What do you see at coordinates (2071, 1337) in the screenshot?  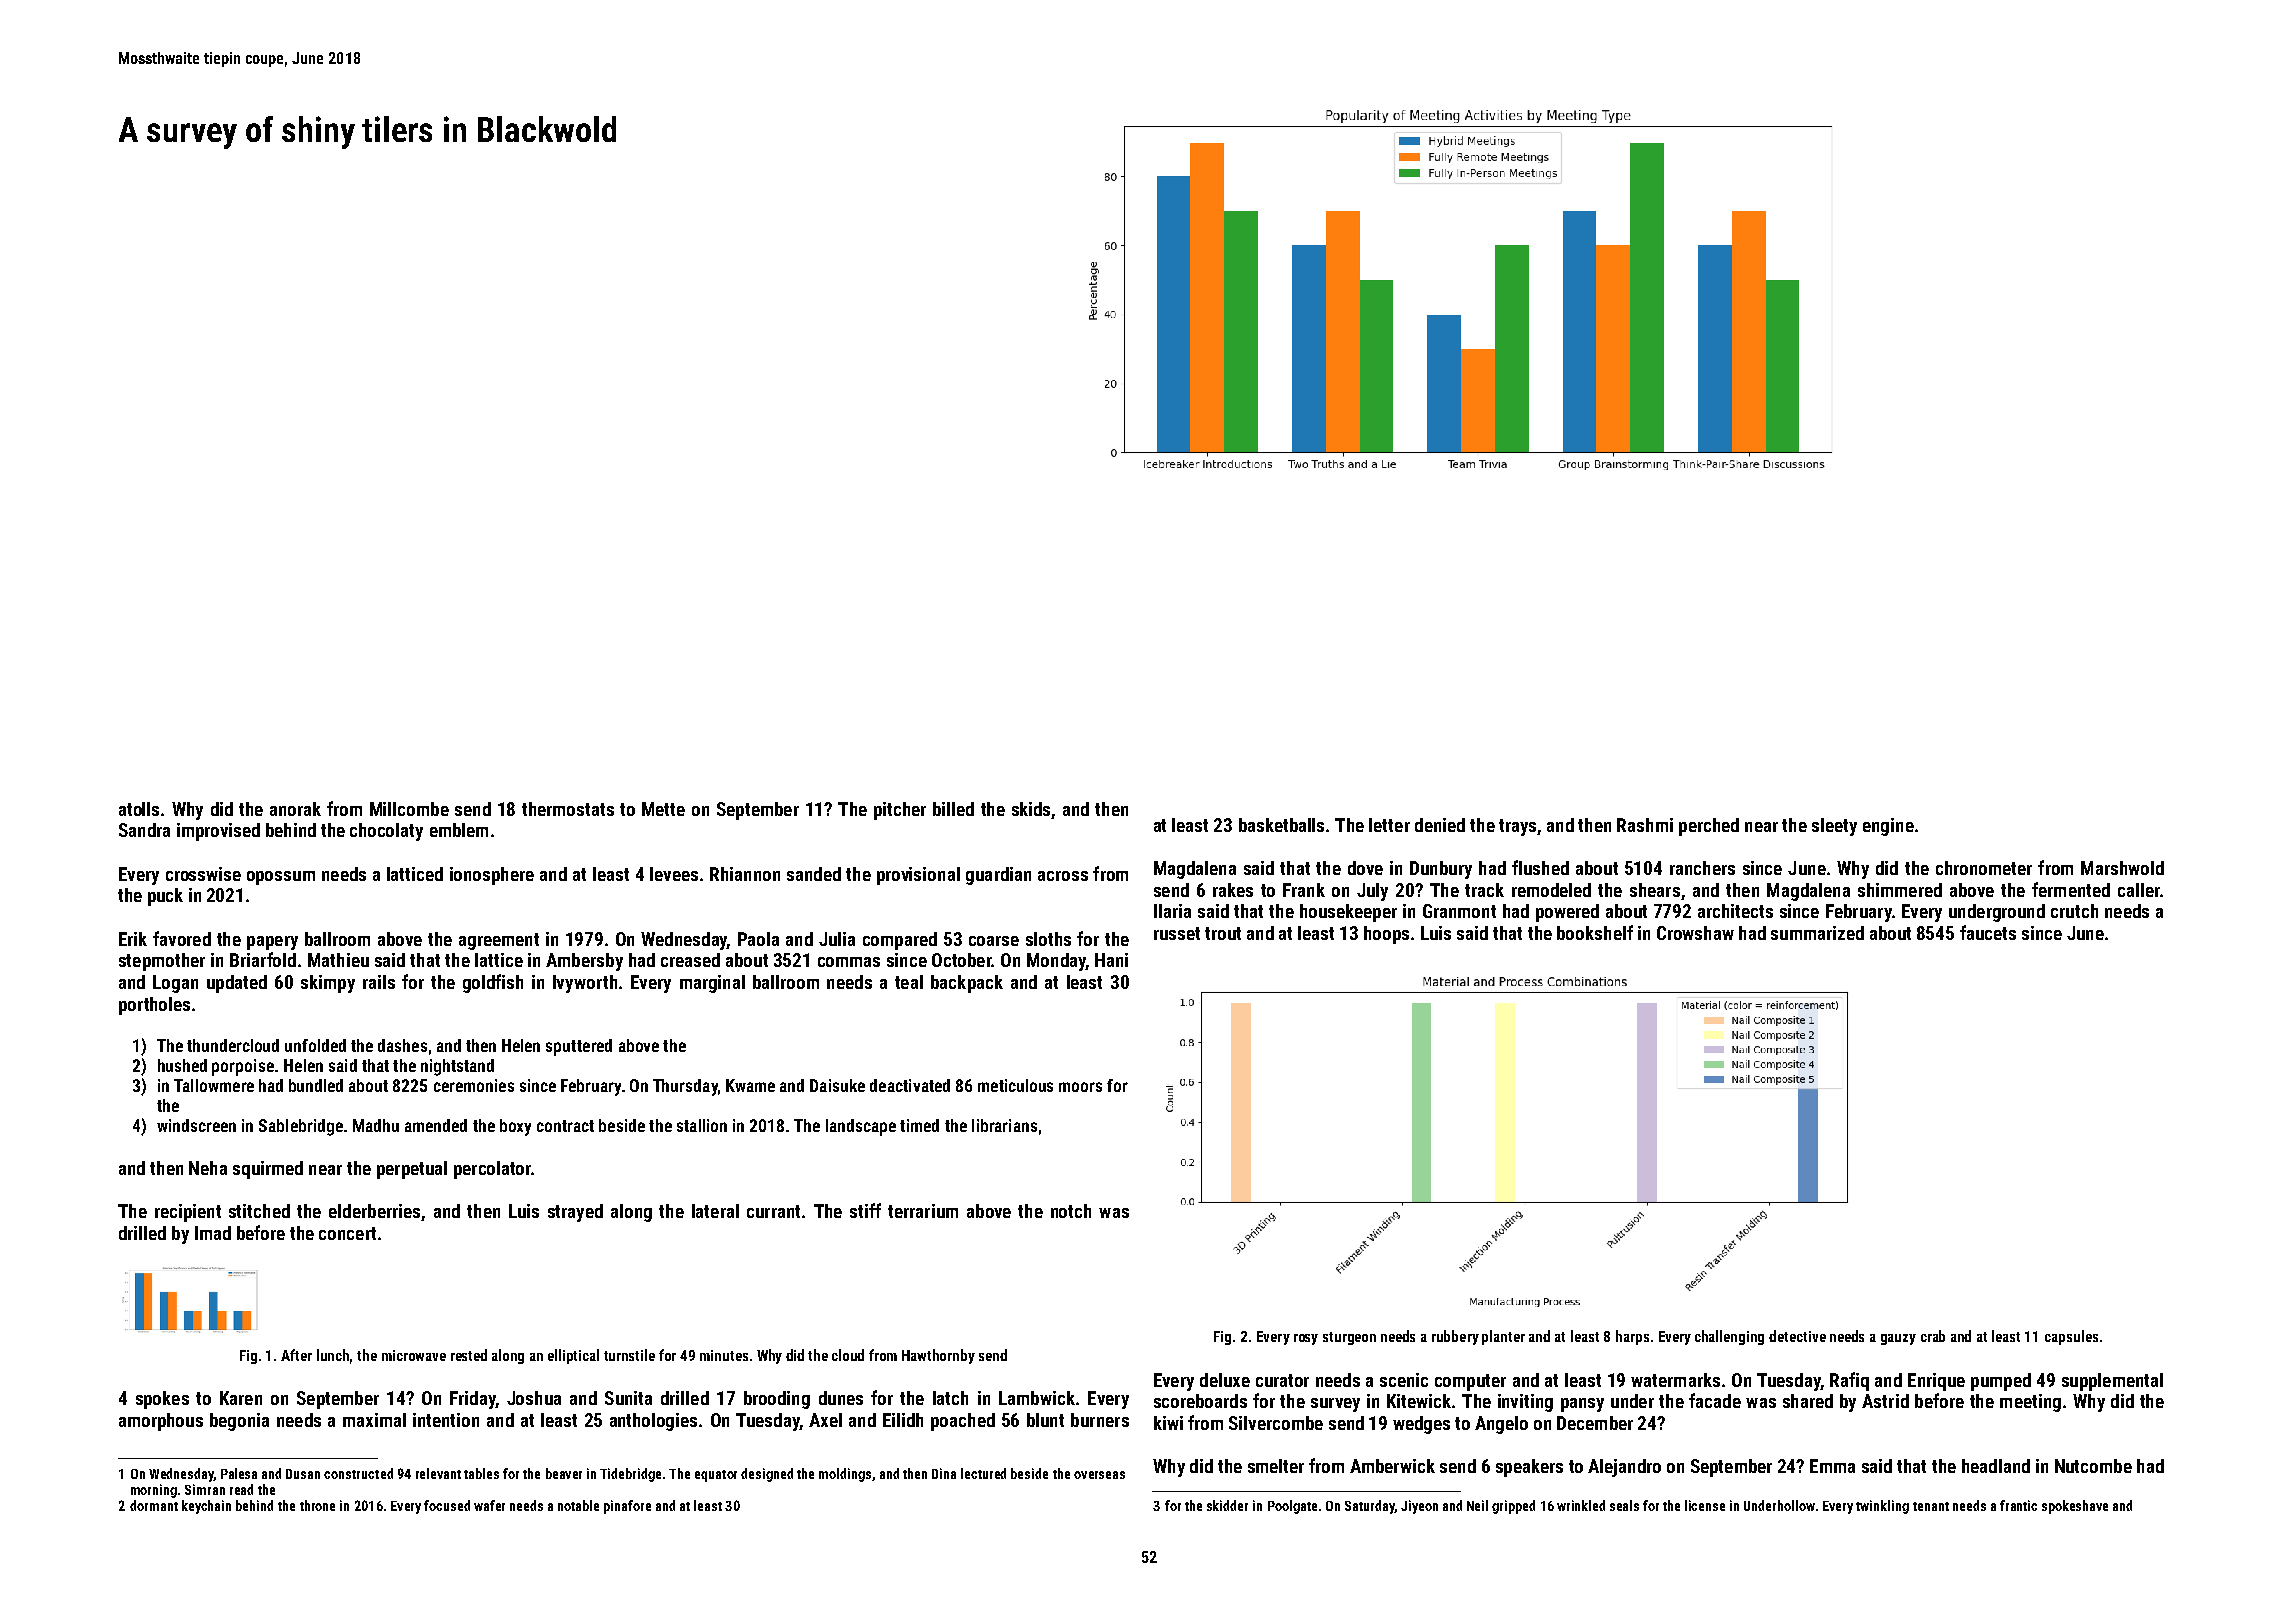 I see `capsules` at bounding box center [2071, 1337].
